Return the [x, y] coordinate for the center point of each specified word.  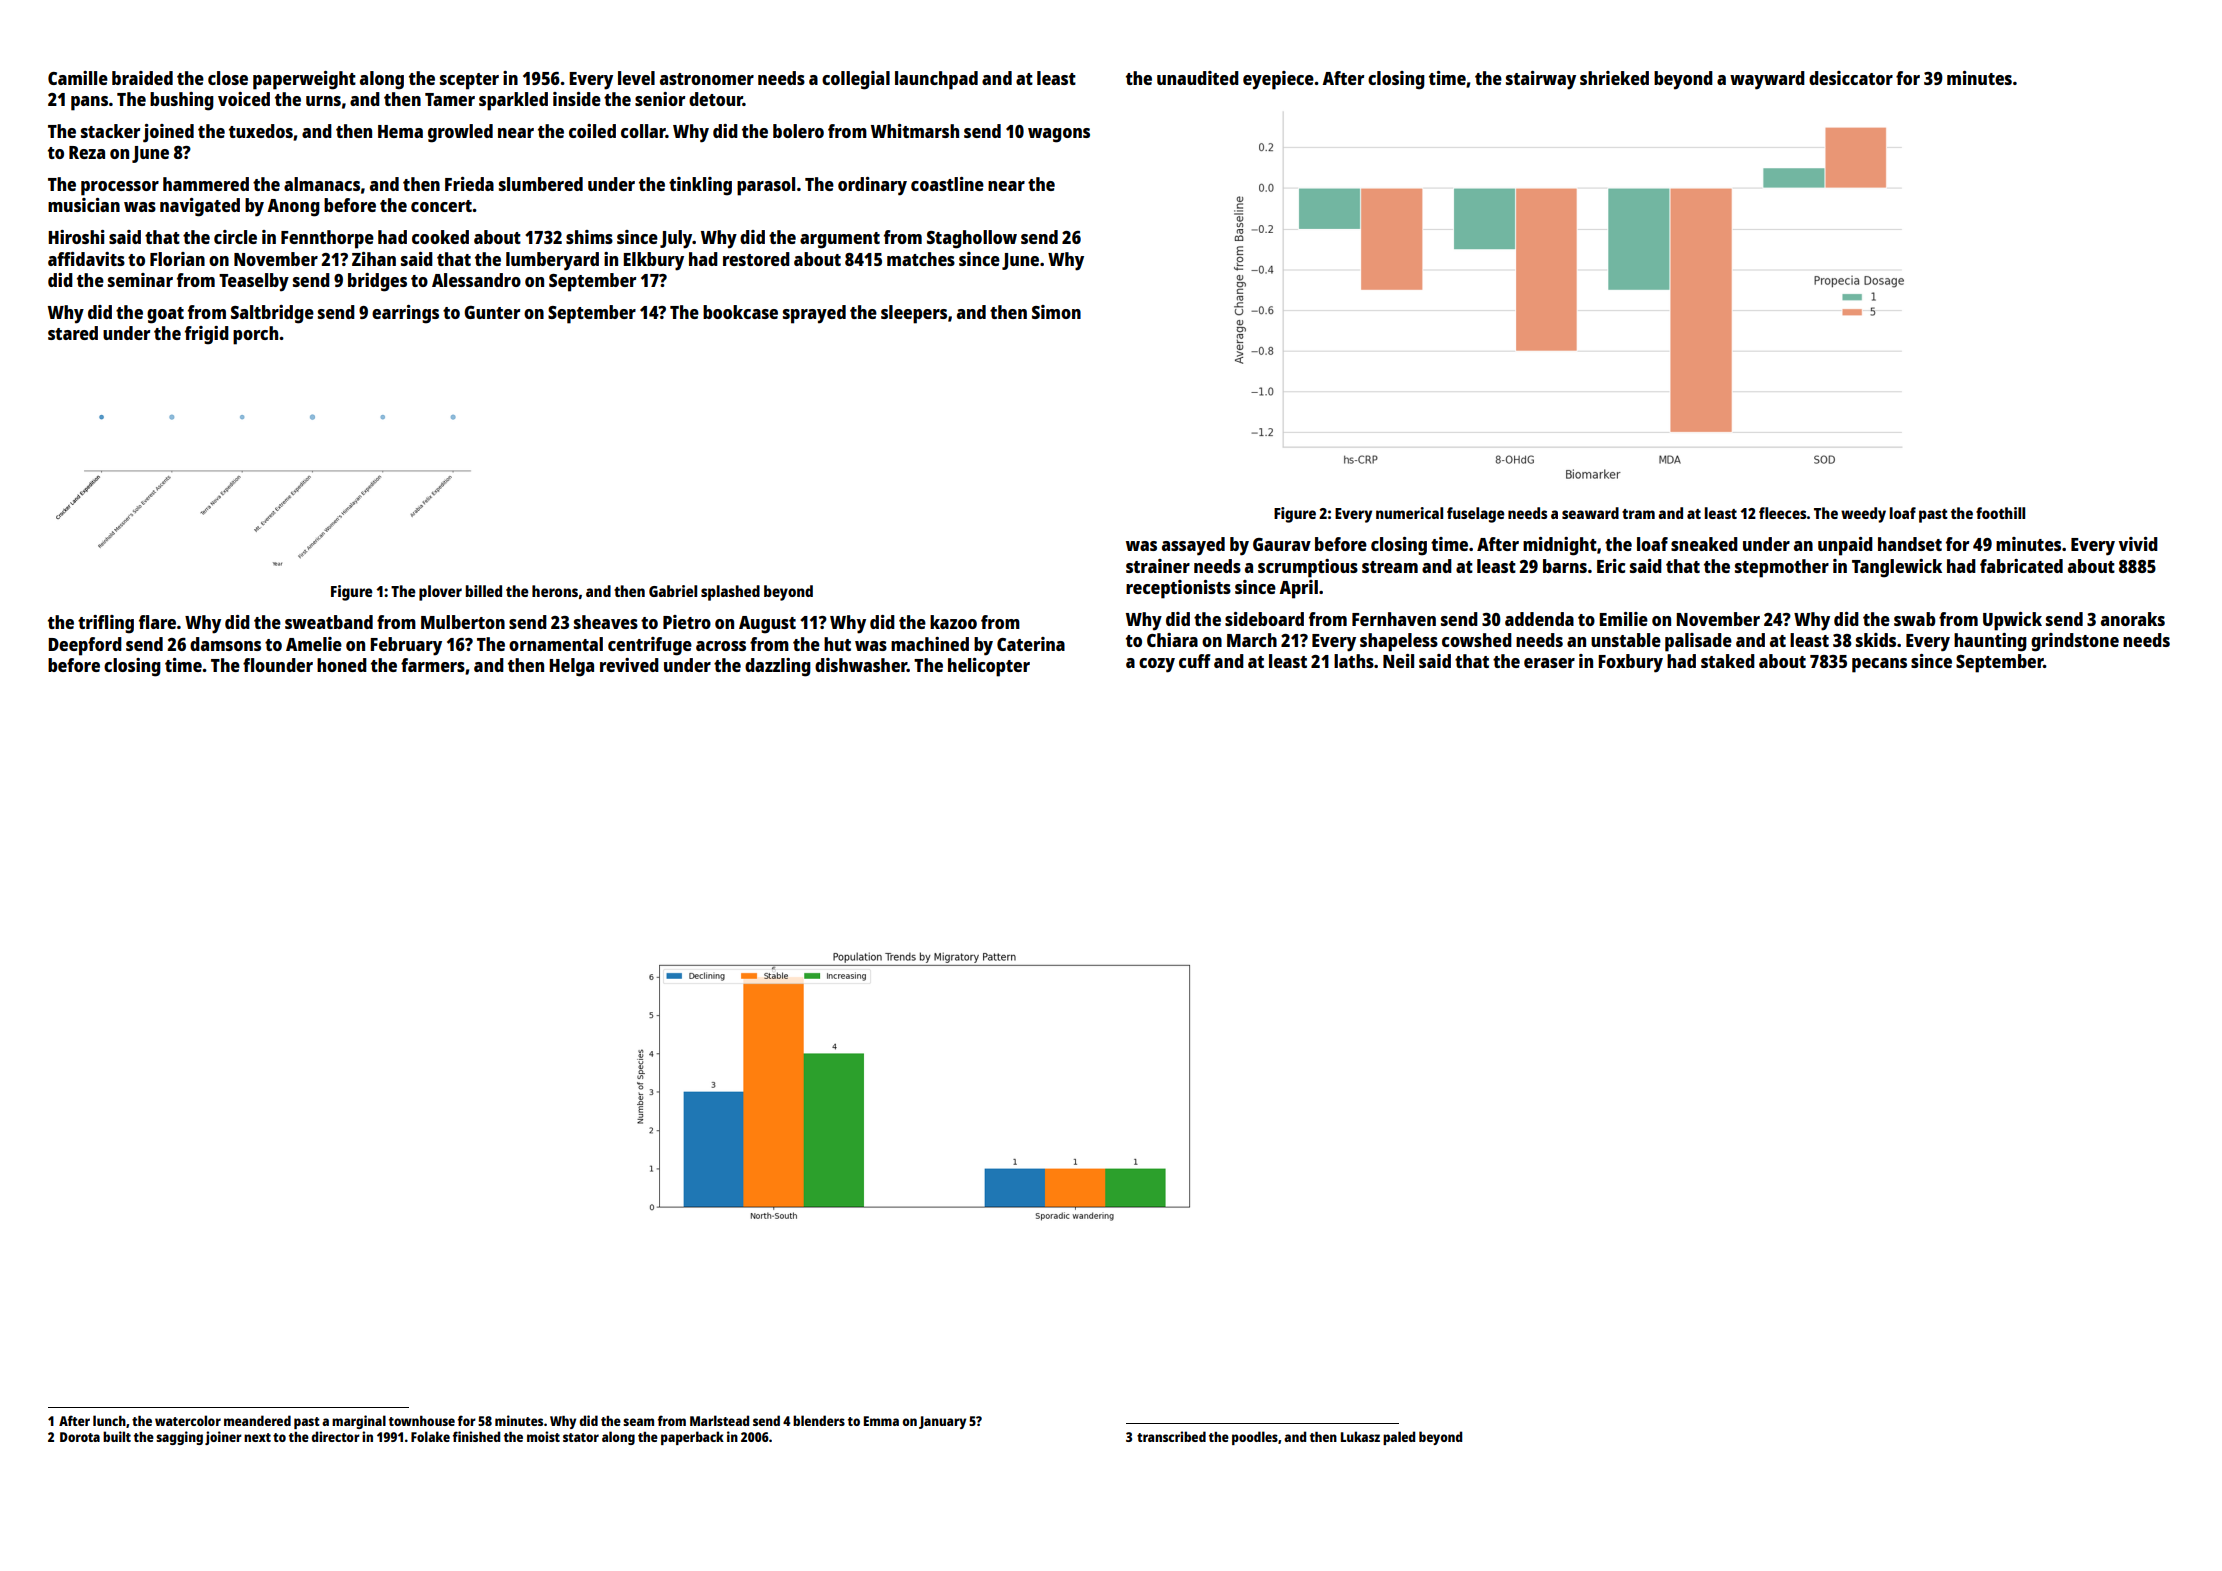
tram [1638, 514]
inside [577, 99]
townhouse [422, 1421]
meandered [257, 1420]
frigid [207, 335]
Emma [881, 1421]
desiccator [1851, 78]
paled [1399, 1438]
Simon [1056, 312]
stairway [1541, 80]
